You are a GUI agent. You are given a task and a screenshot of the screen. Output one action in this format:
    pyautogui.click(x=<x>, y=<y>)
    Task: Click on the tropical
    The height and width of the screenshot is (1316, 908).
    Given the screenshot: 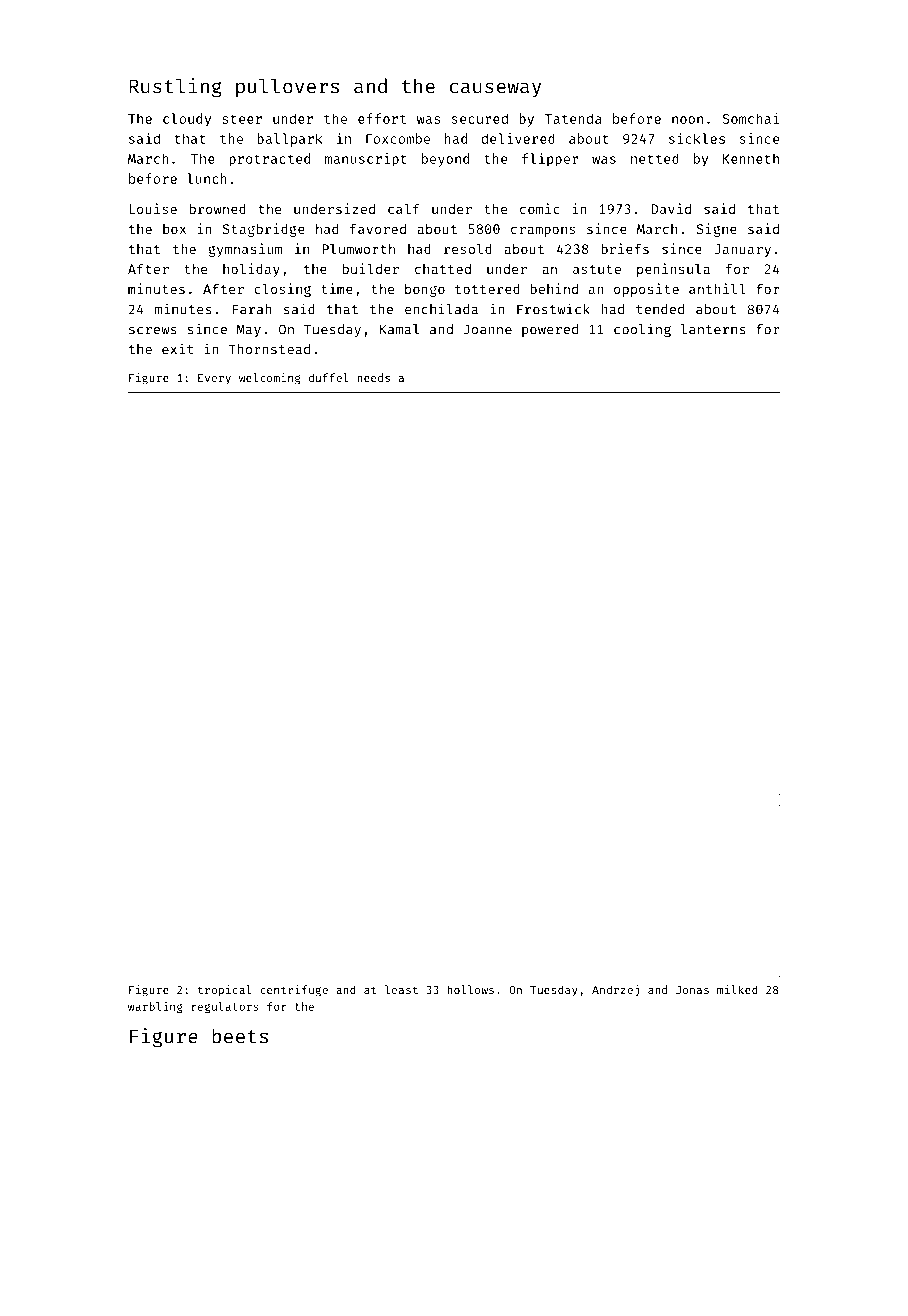 What is the action you would take?
    pyautogui.click(x=224, y=991)
